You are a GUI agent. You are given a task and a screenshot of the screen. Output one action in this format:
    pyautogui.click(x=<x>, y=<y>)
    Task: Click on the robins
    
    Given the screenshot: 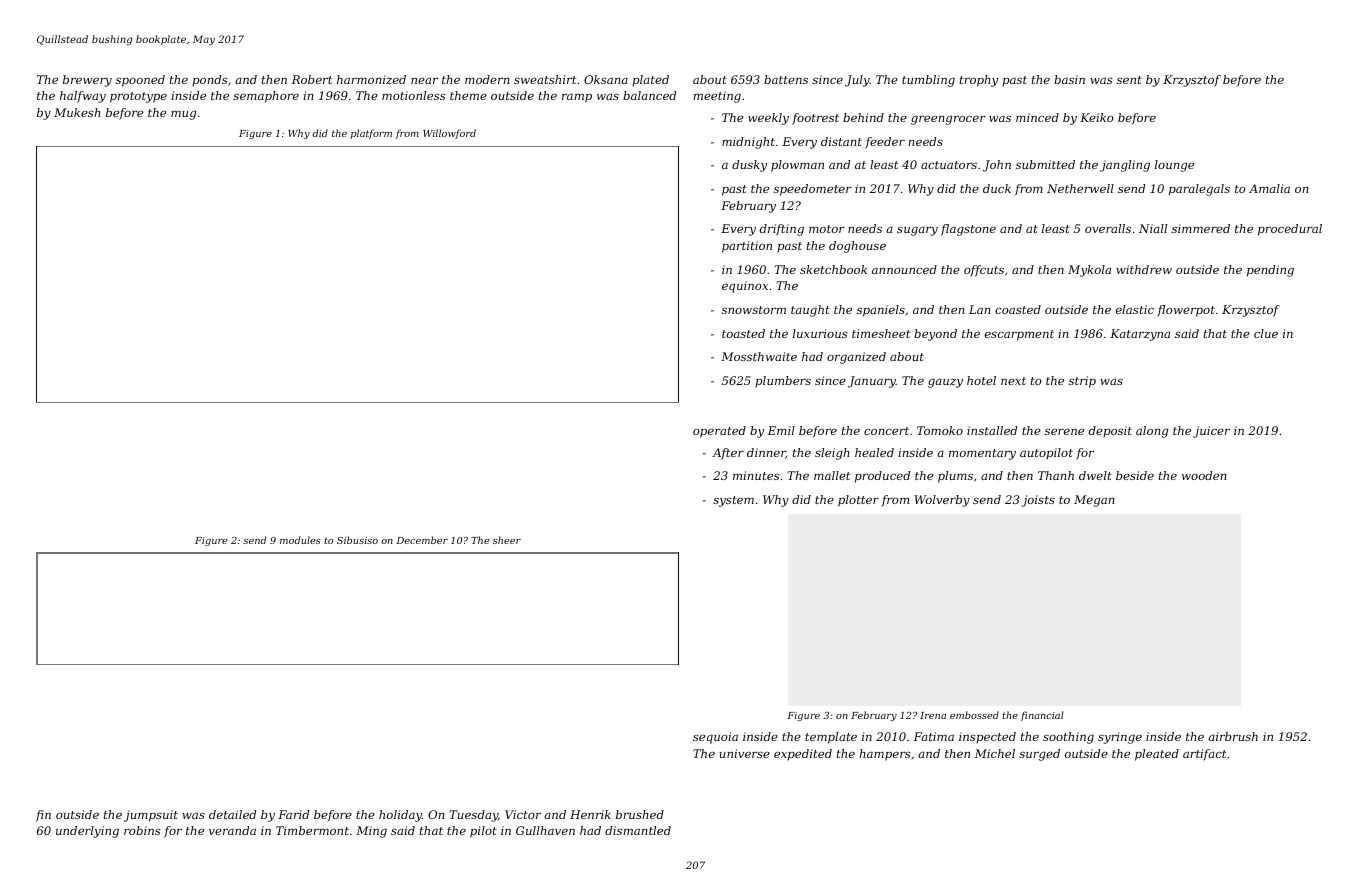 What is the action you would take?
    pyautogui.click(x=142, y=830)
